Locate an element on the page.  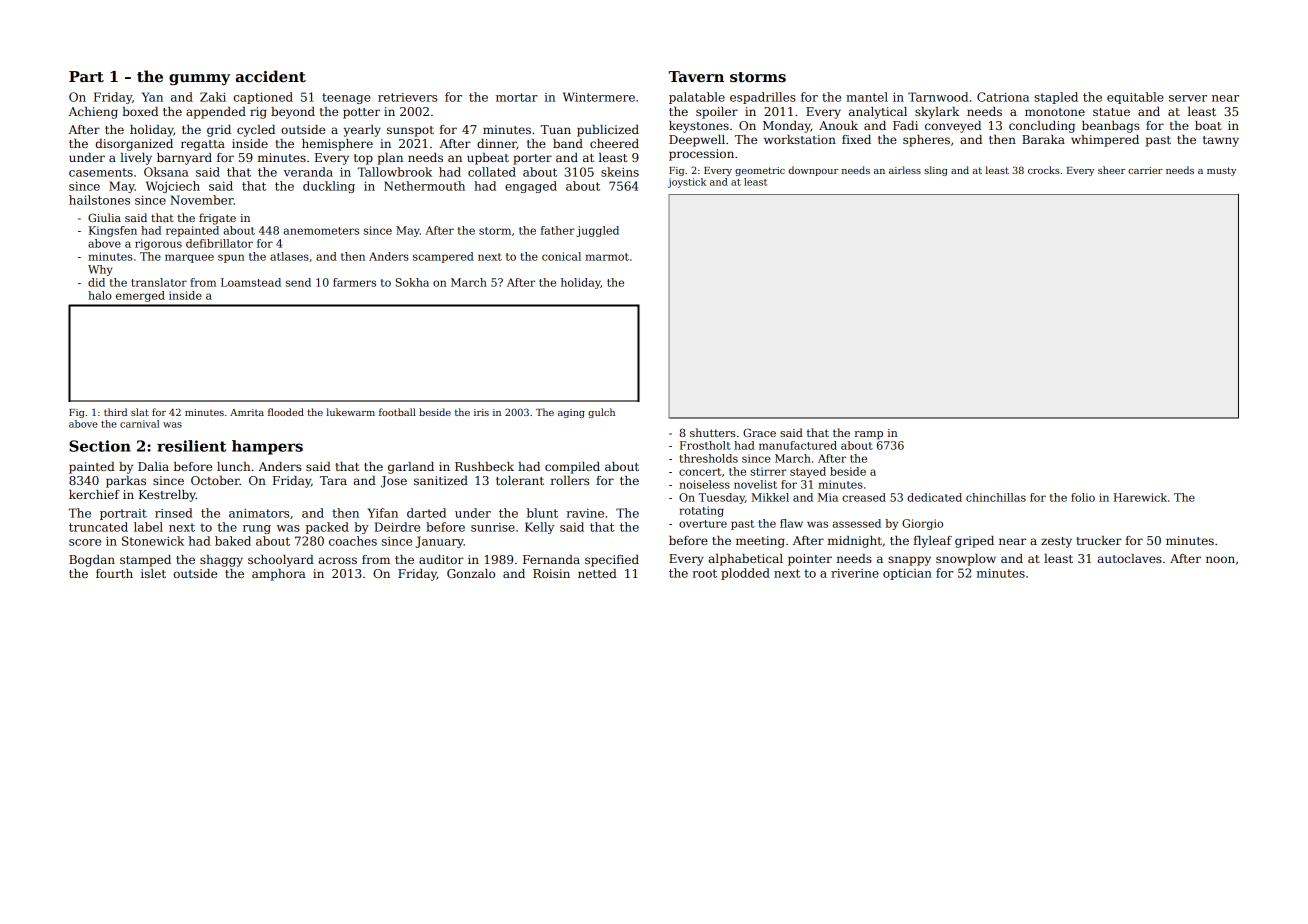
father is located at coordinates (558, 230).
